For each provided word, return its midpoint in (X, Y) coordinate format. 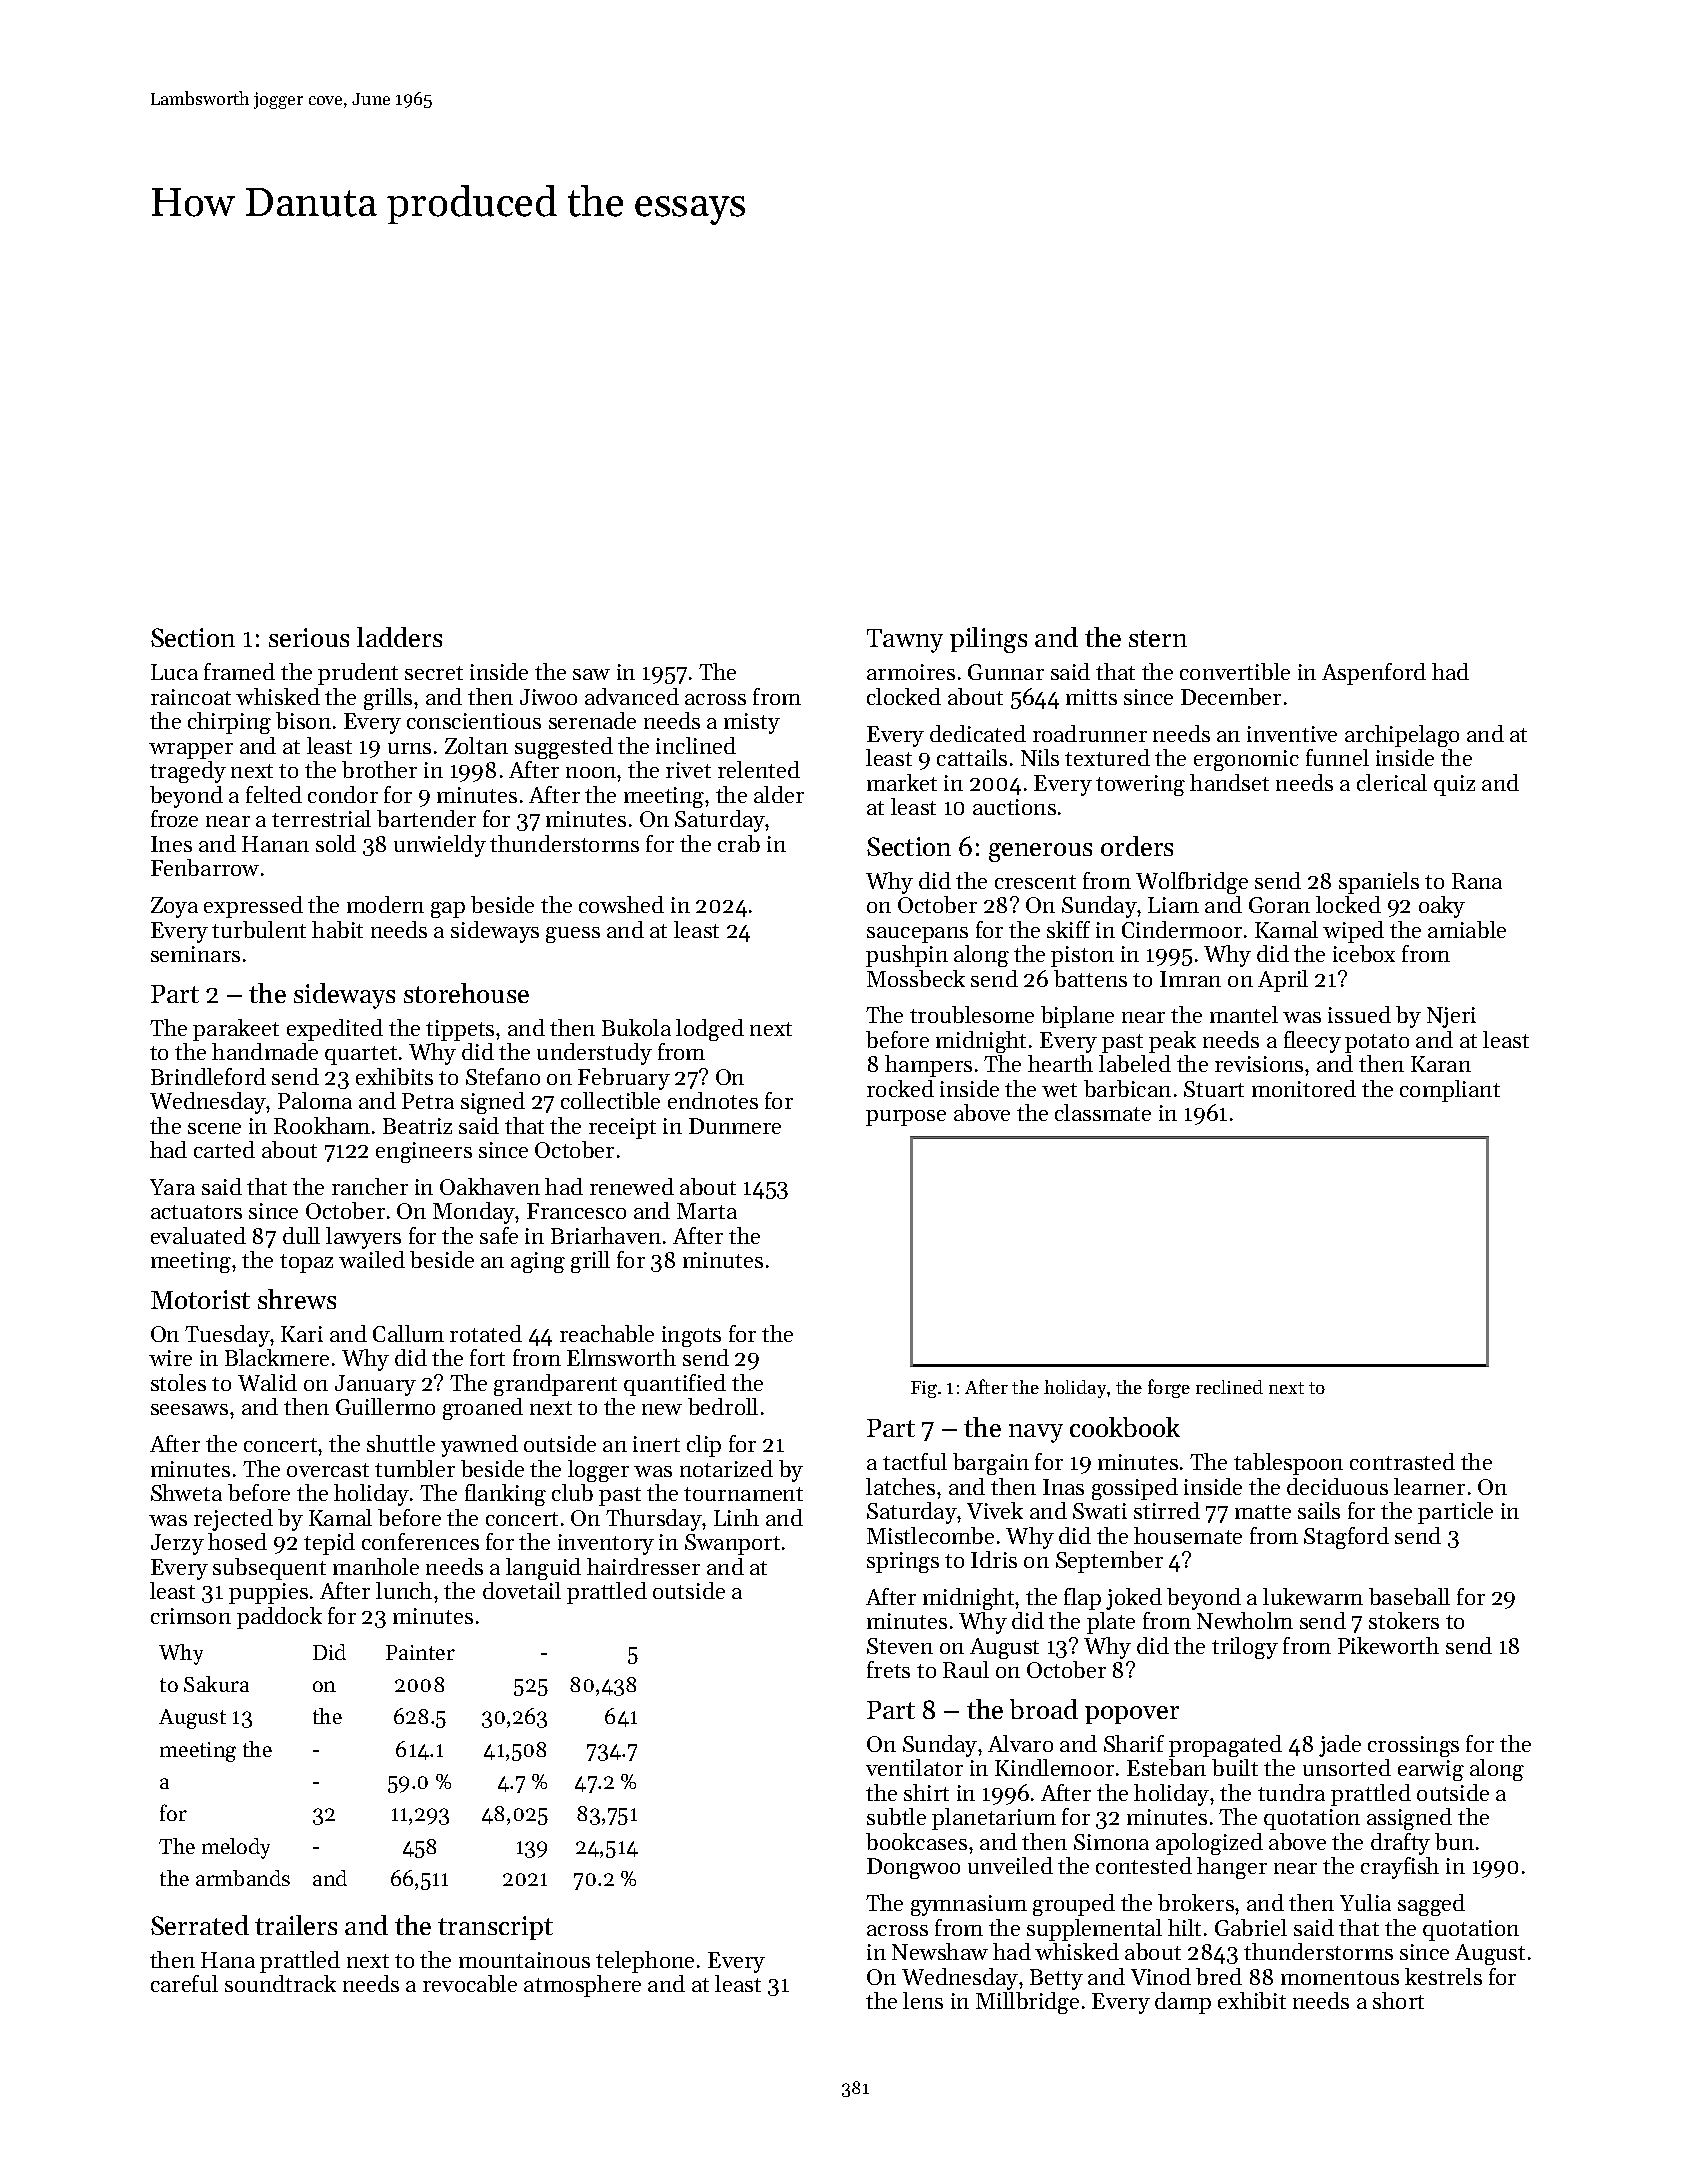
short (1398, 2000)
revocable (470, 1983)
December (1231, 696)
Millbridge (1027, 2003)
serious (309, 637)
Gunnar (1006, 672)
